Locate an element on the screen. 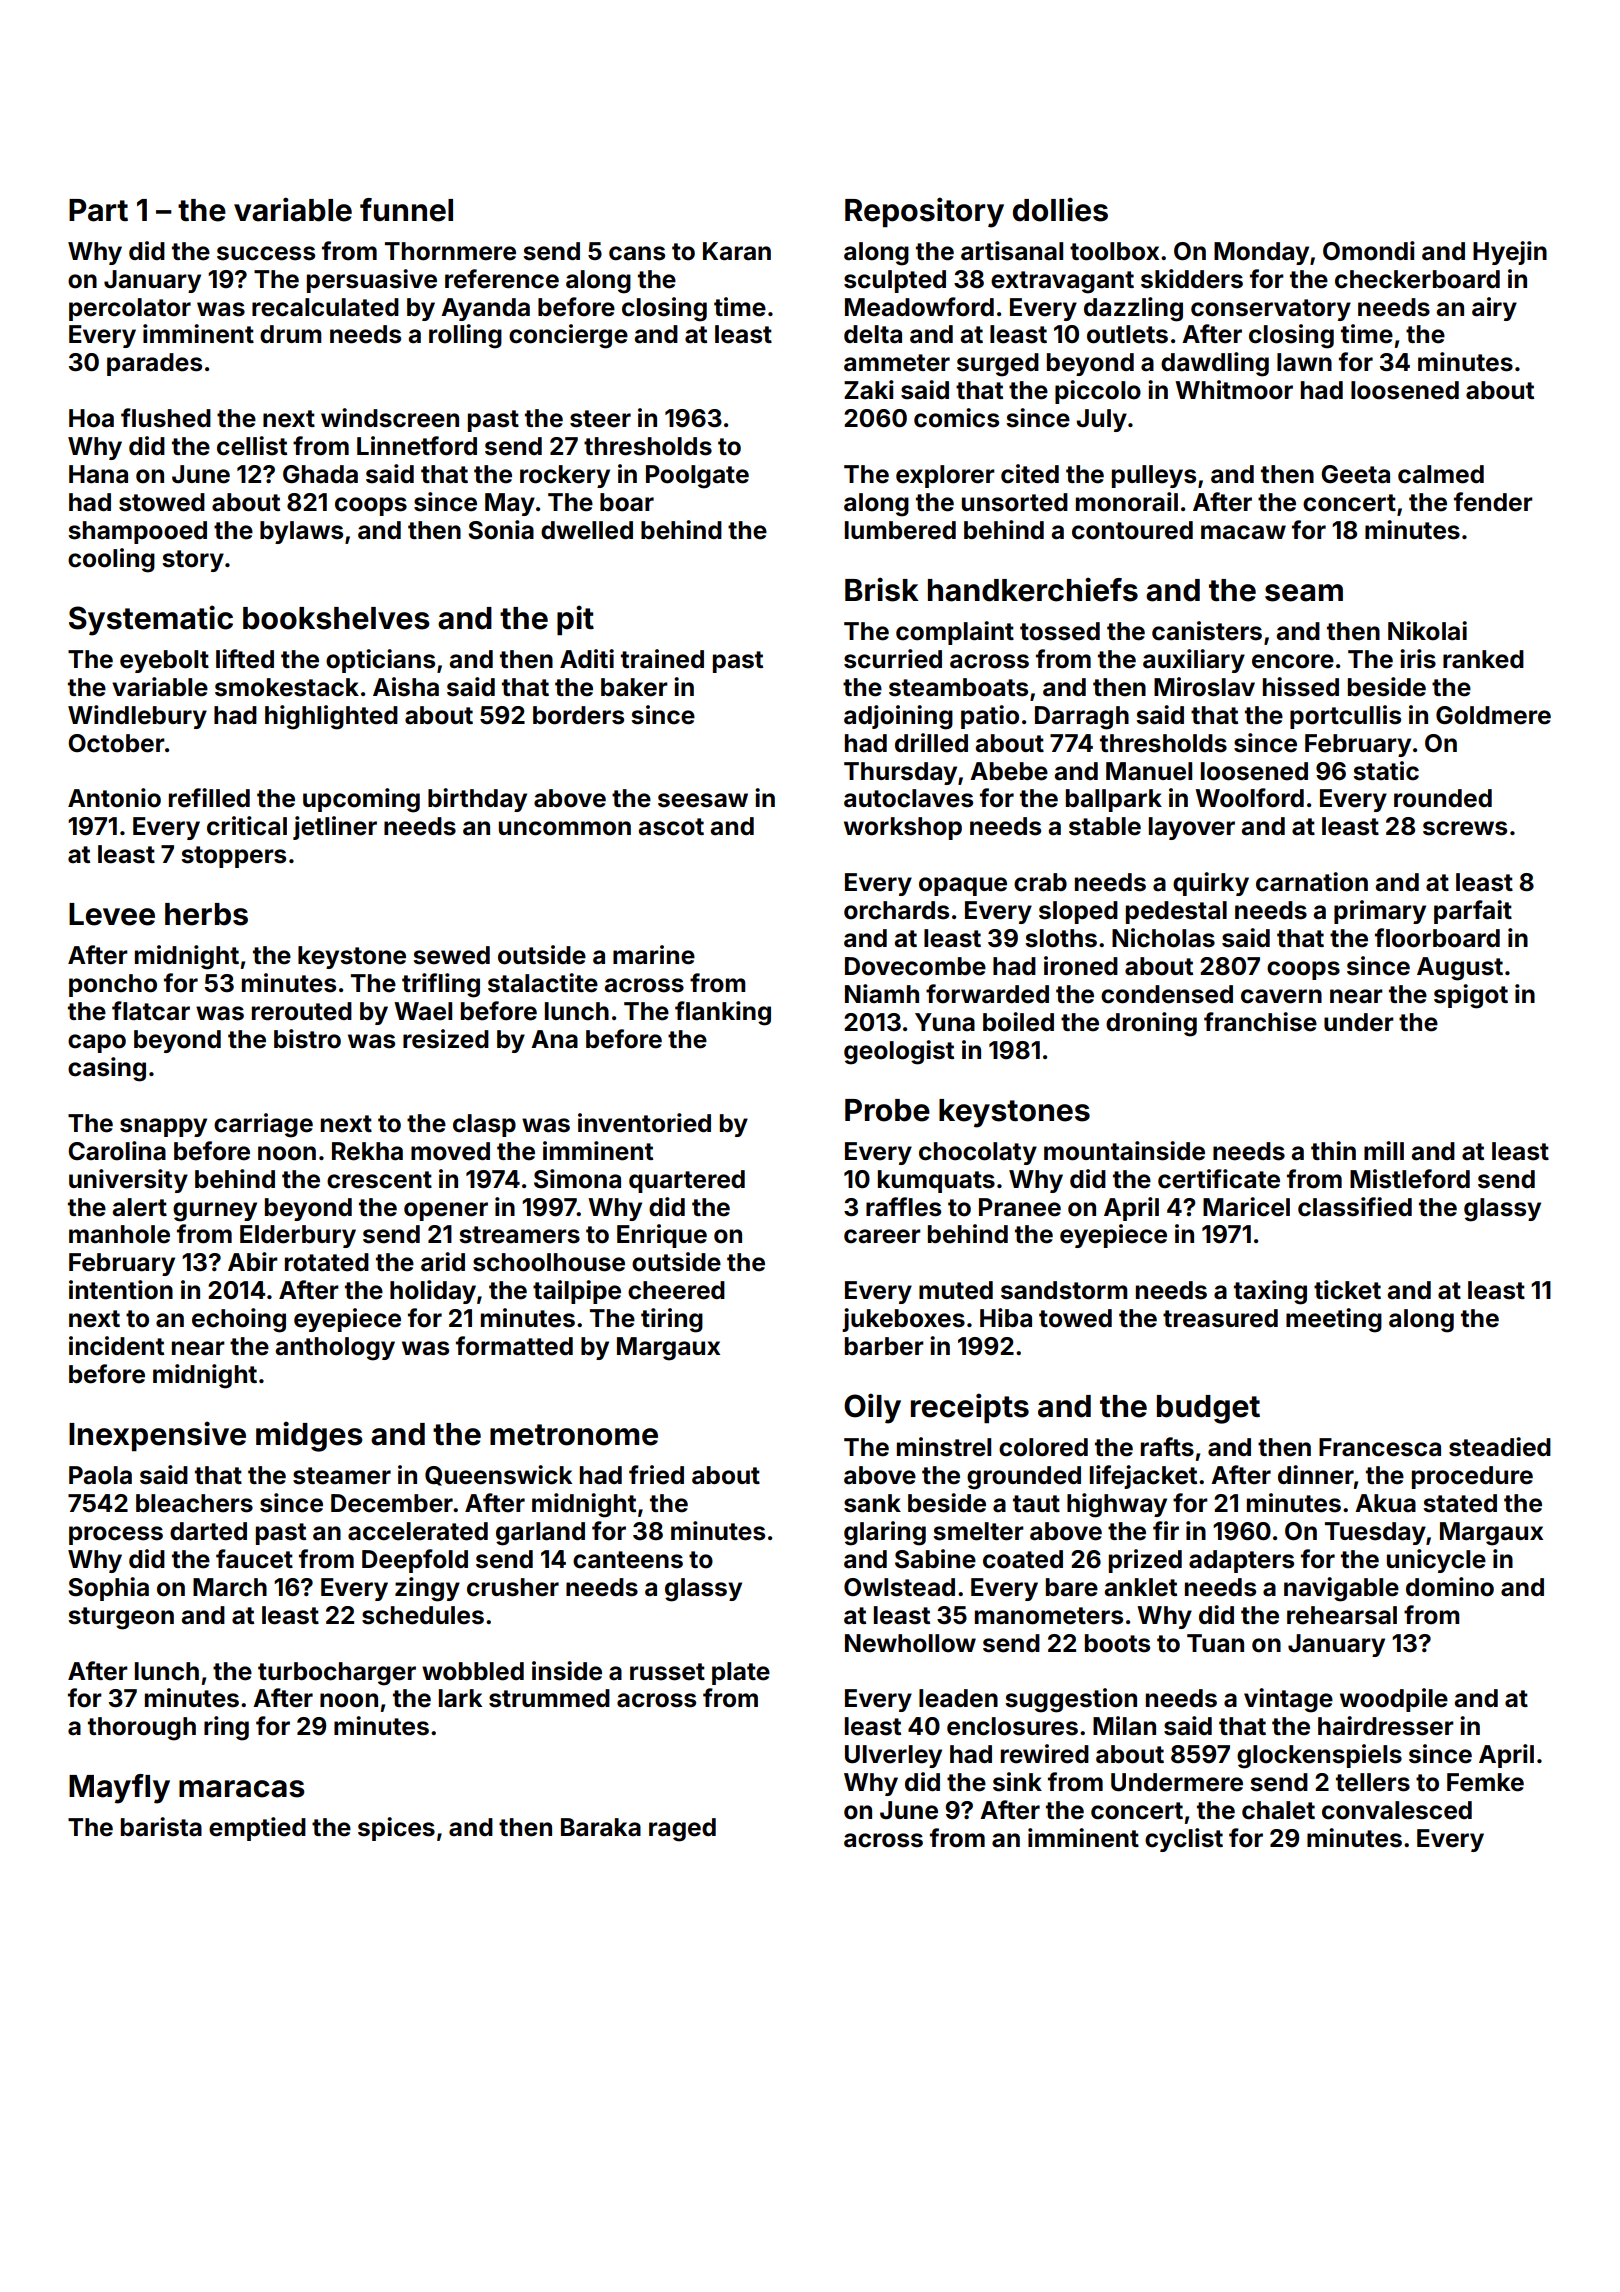  delta is located at coordinates (873, 334).
